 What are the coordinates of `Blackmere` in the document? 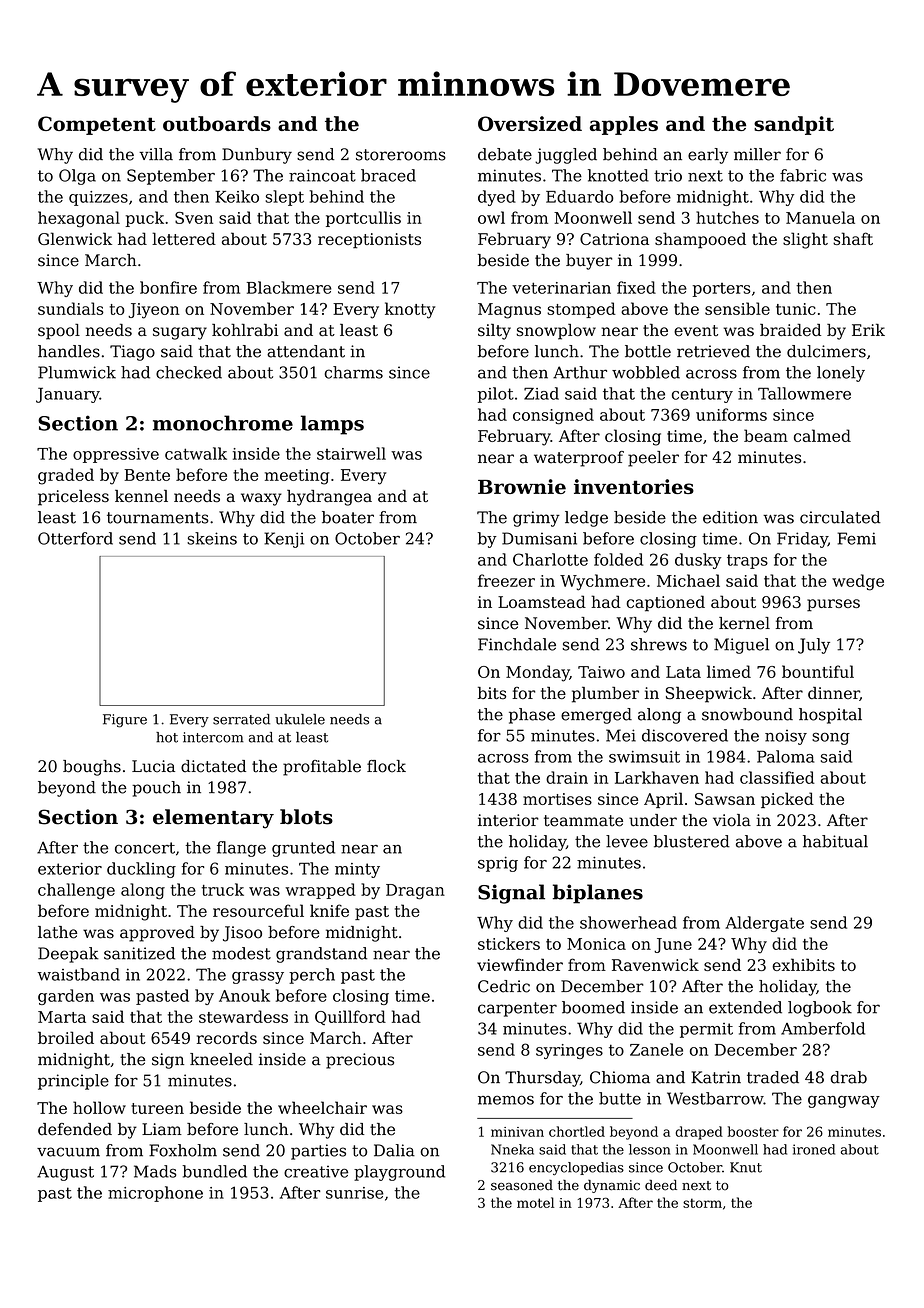 It's located at (289, 287).
